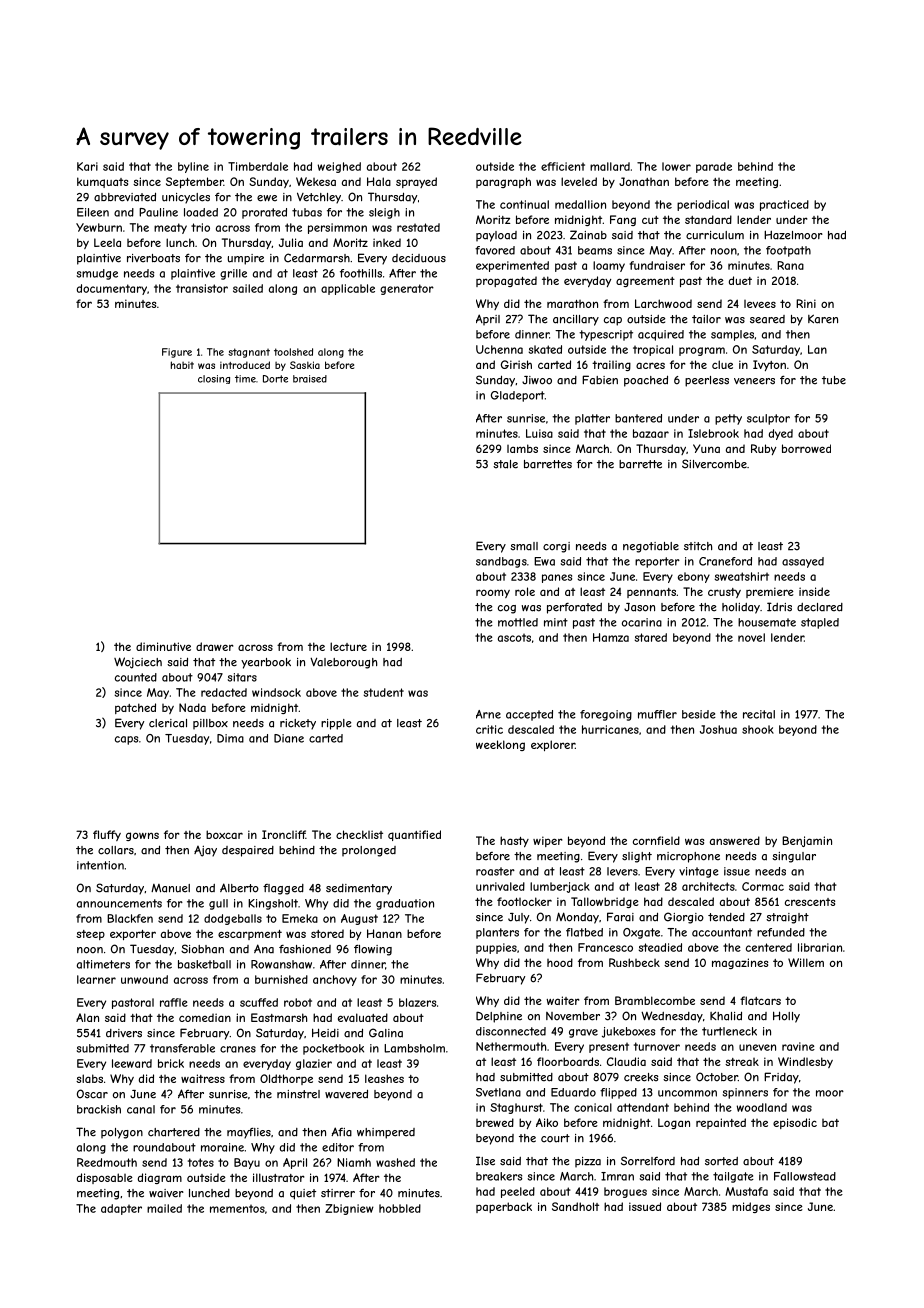 This screenshot has width=924, height=1308. What do you see at coordinates (501, 562) in the screenshot?
I see `sandbags` at bounding box center [501, 562].
